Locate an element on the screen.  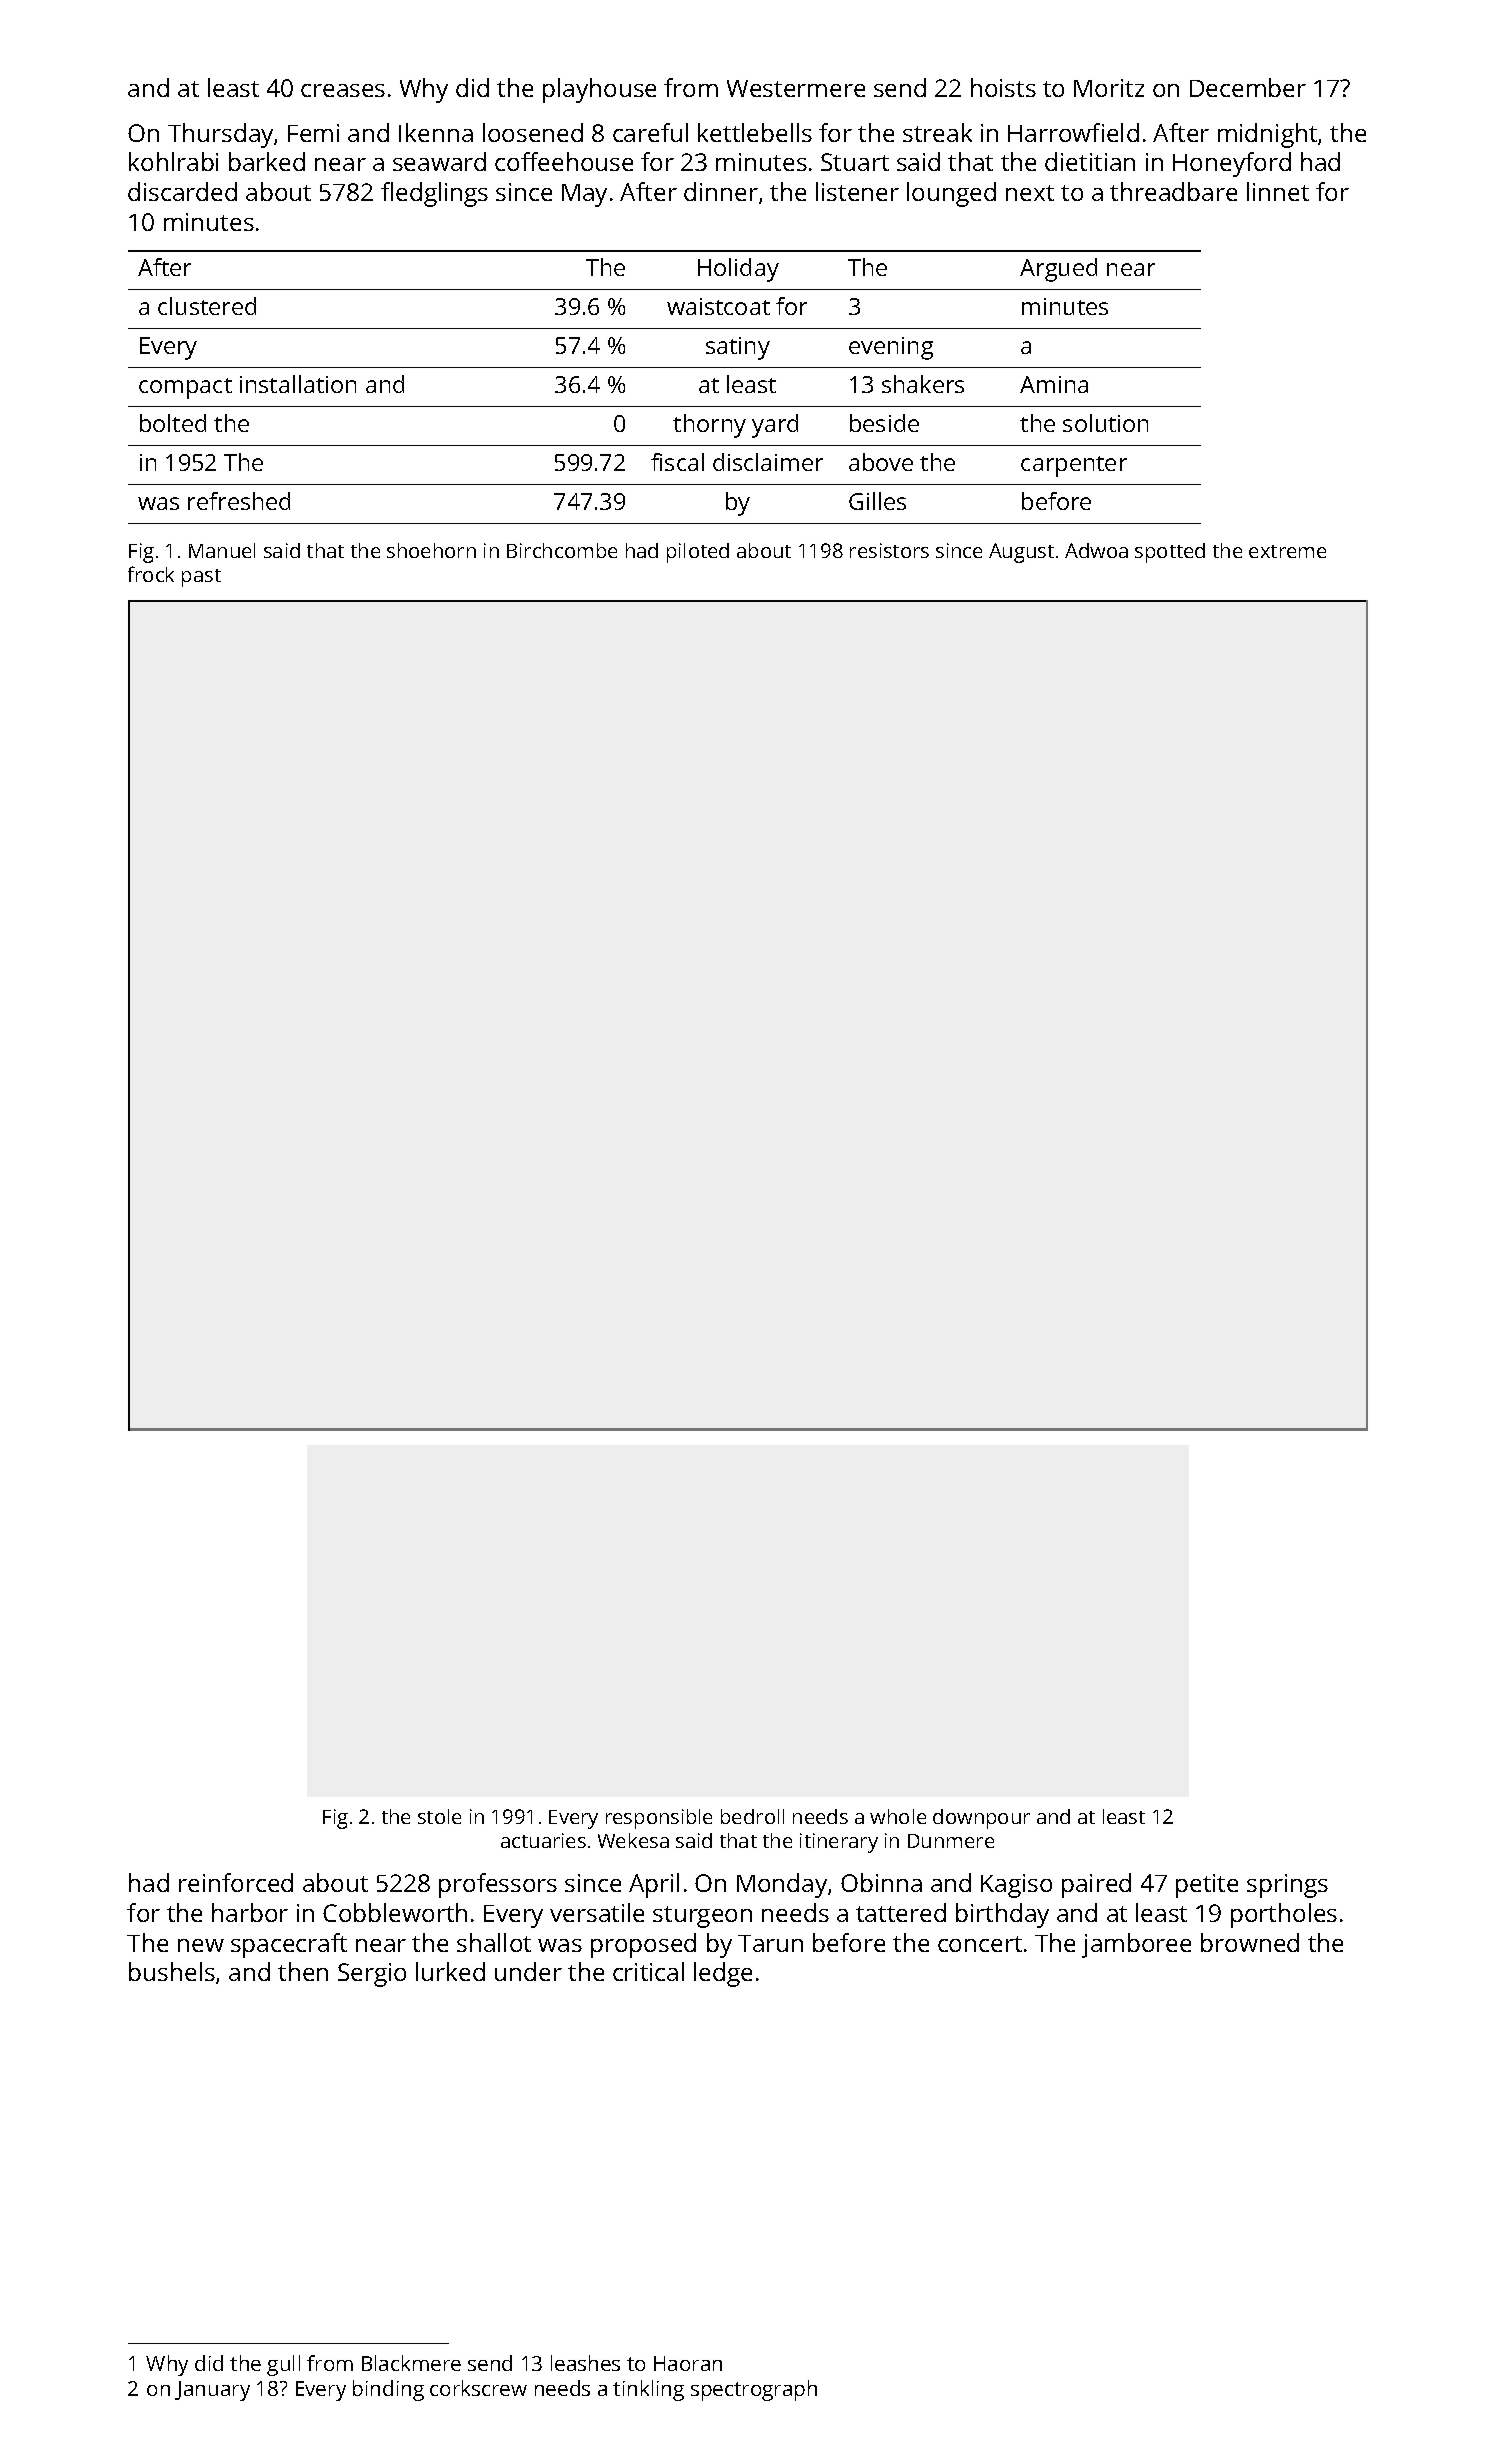
Birchcombe is located at coordinates (562, 550).
